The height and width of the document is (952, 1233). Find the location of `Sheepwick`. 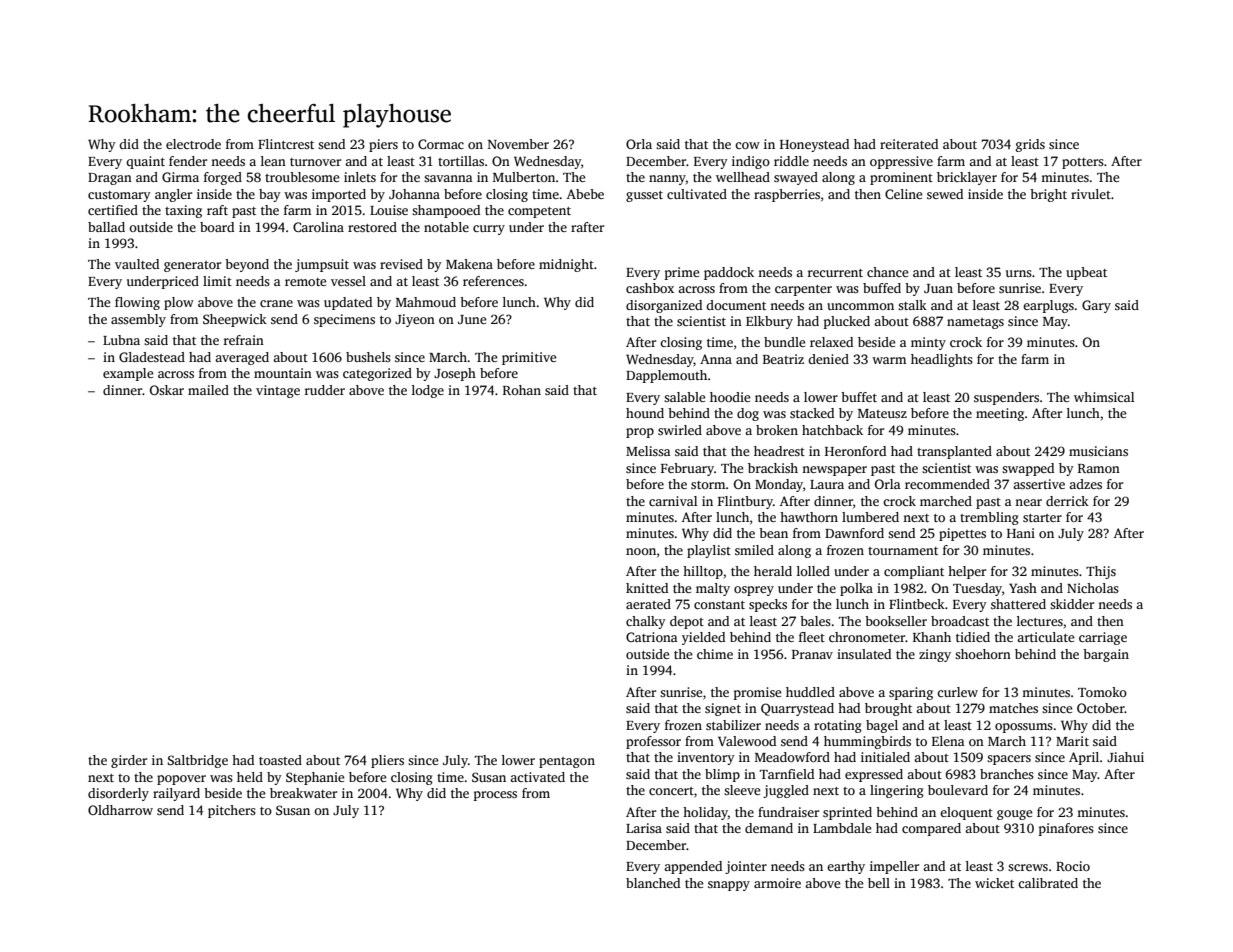

Sheepwick is located at coordinates (235, 320).
